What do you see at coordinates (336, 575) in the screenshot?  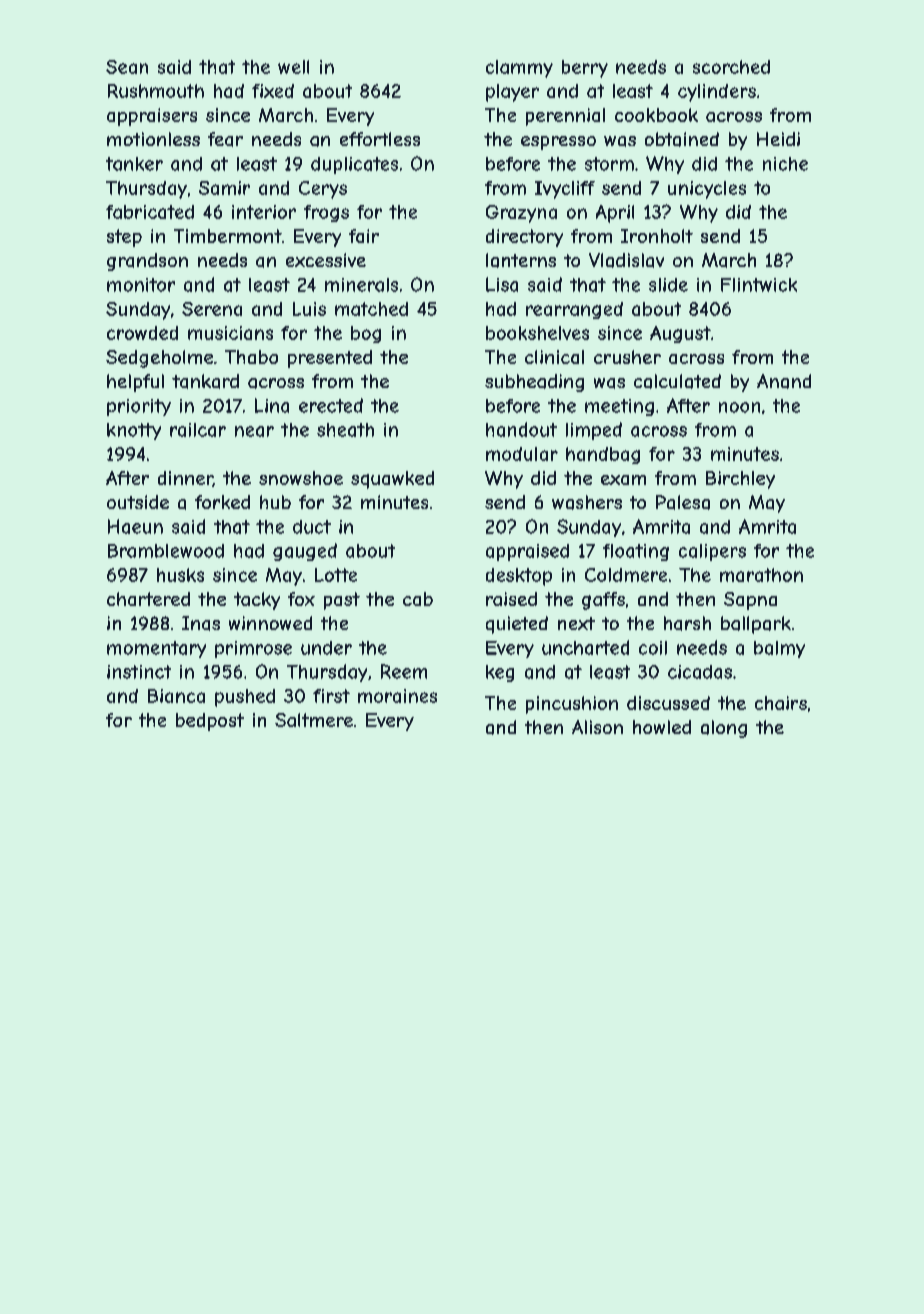 I see `Lotte` at bounding box center [336, 575].
